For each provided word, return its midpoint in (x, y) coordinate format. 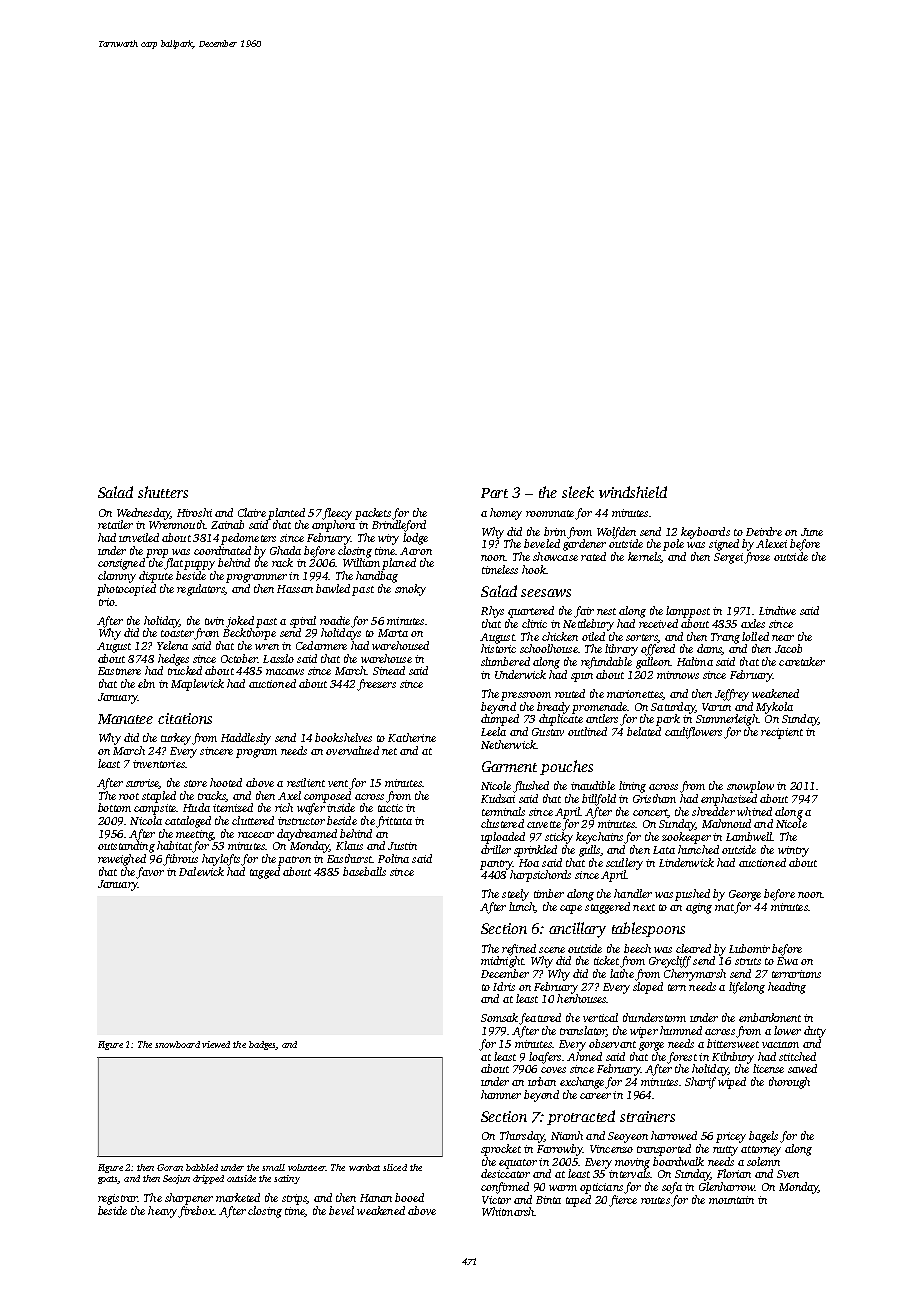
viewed (216, 1044)
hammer (501, 1094)
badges (262, 1045)
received (658, 623)
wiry (388, 539)
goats (108, 1180)
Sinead (389, 670)
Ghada (285, 550)
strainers (647, 1116)
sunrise (142, 784)
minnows (678, 675)
